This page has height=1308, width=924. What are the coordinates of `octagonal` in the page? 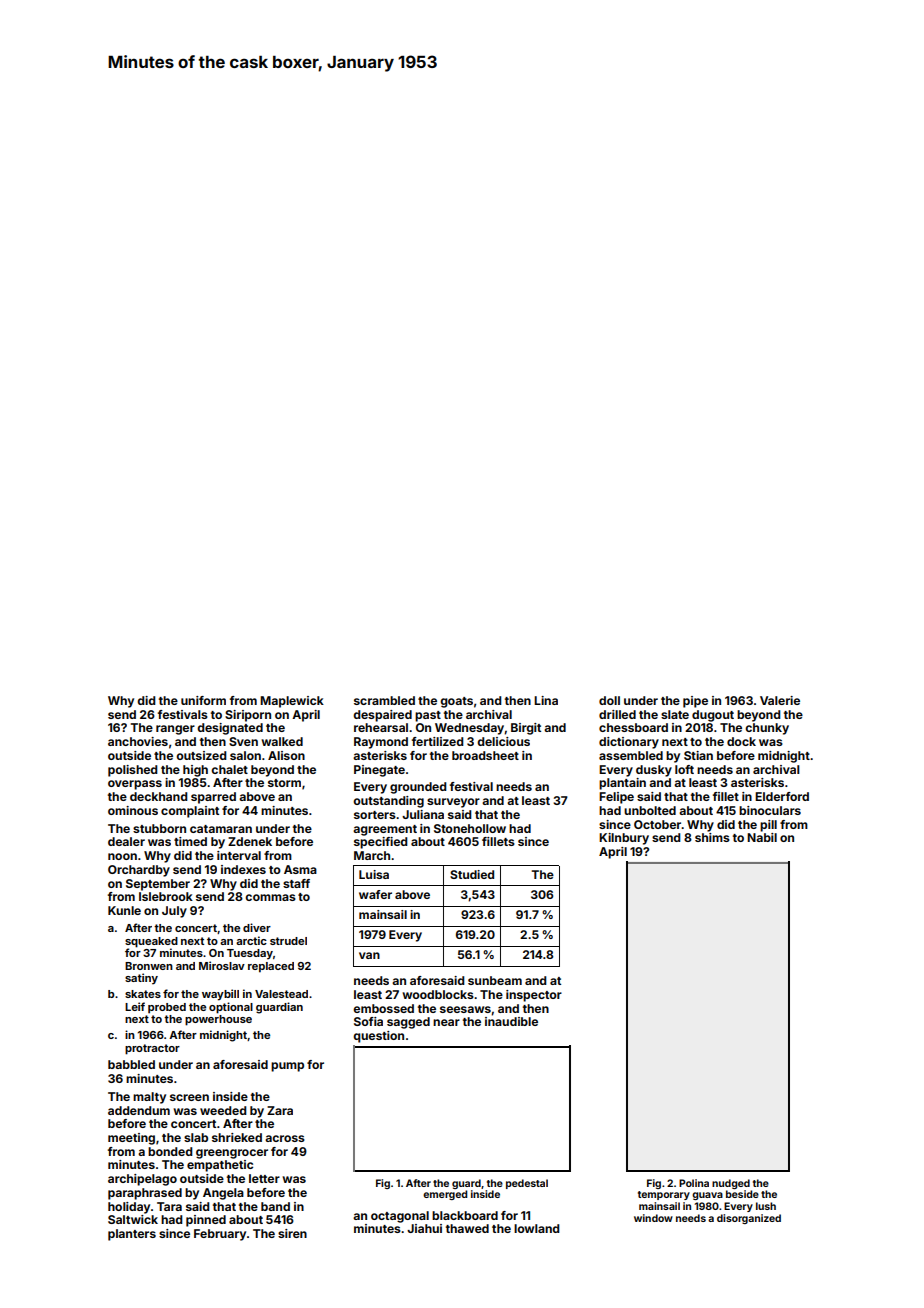 It's located at (400, 1217).
